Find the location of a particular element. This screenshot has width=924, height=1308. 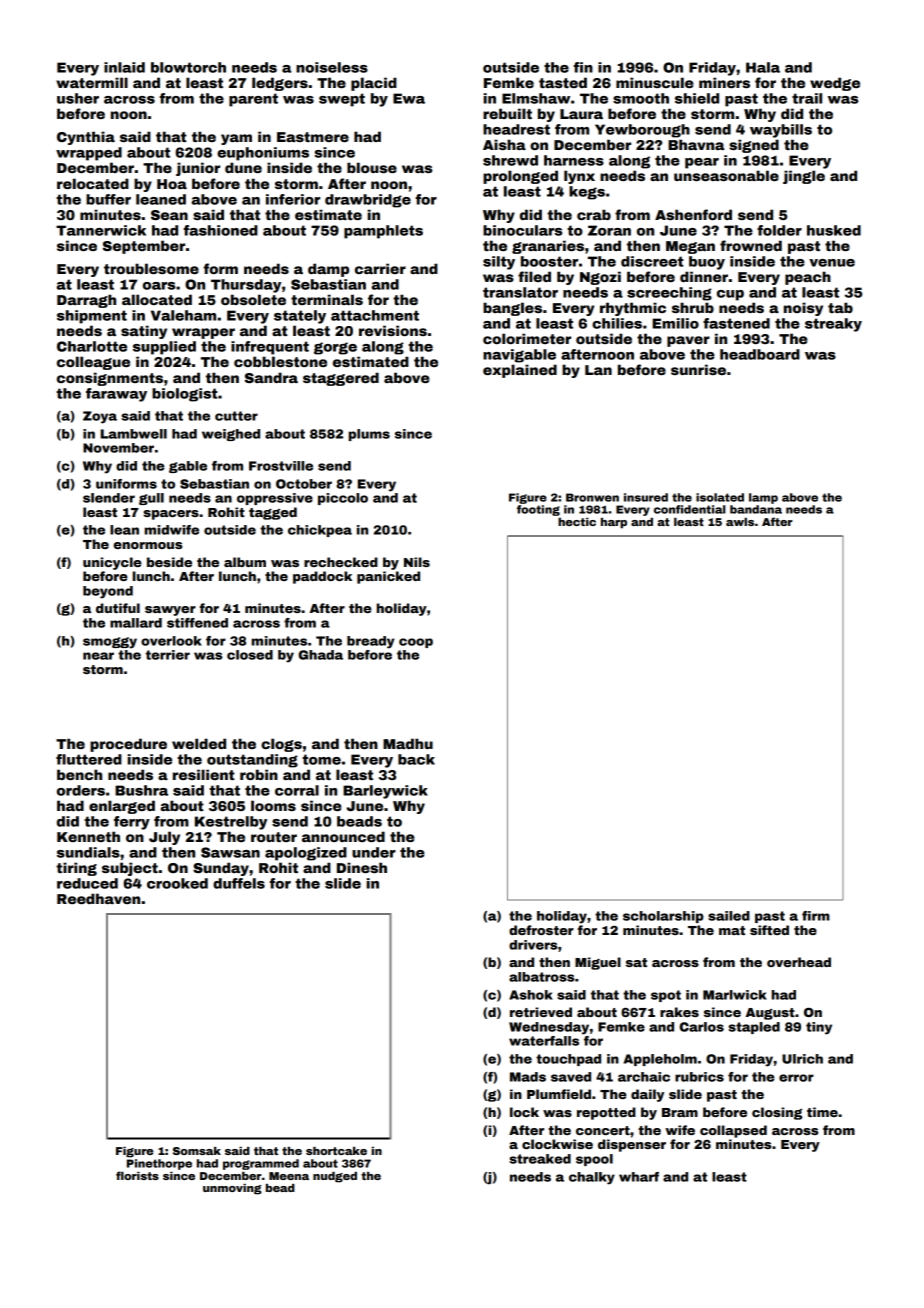

back is located at coordinates (416, 759).
